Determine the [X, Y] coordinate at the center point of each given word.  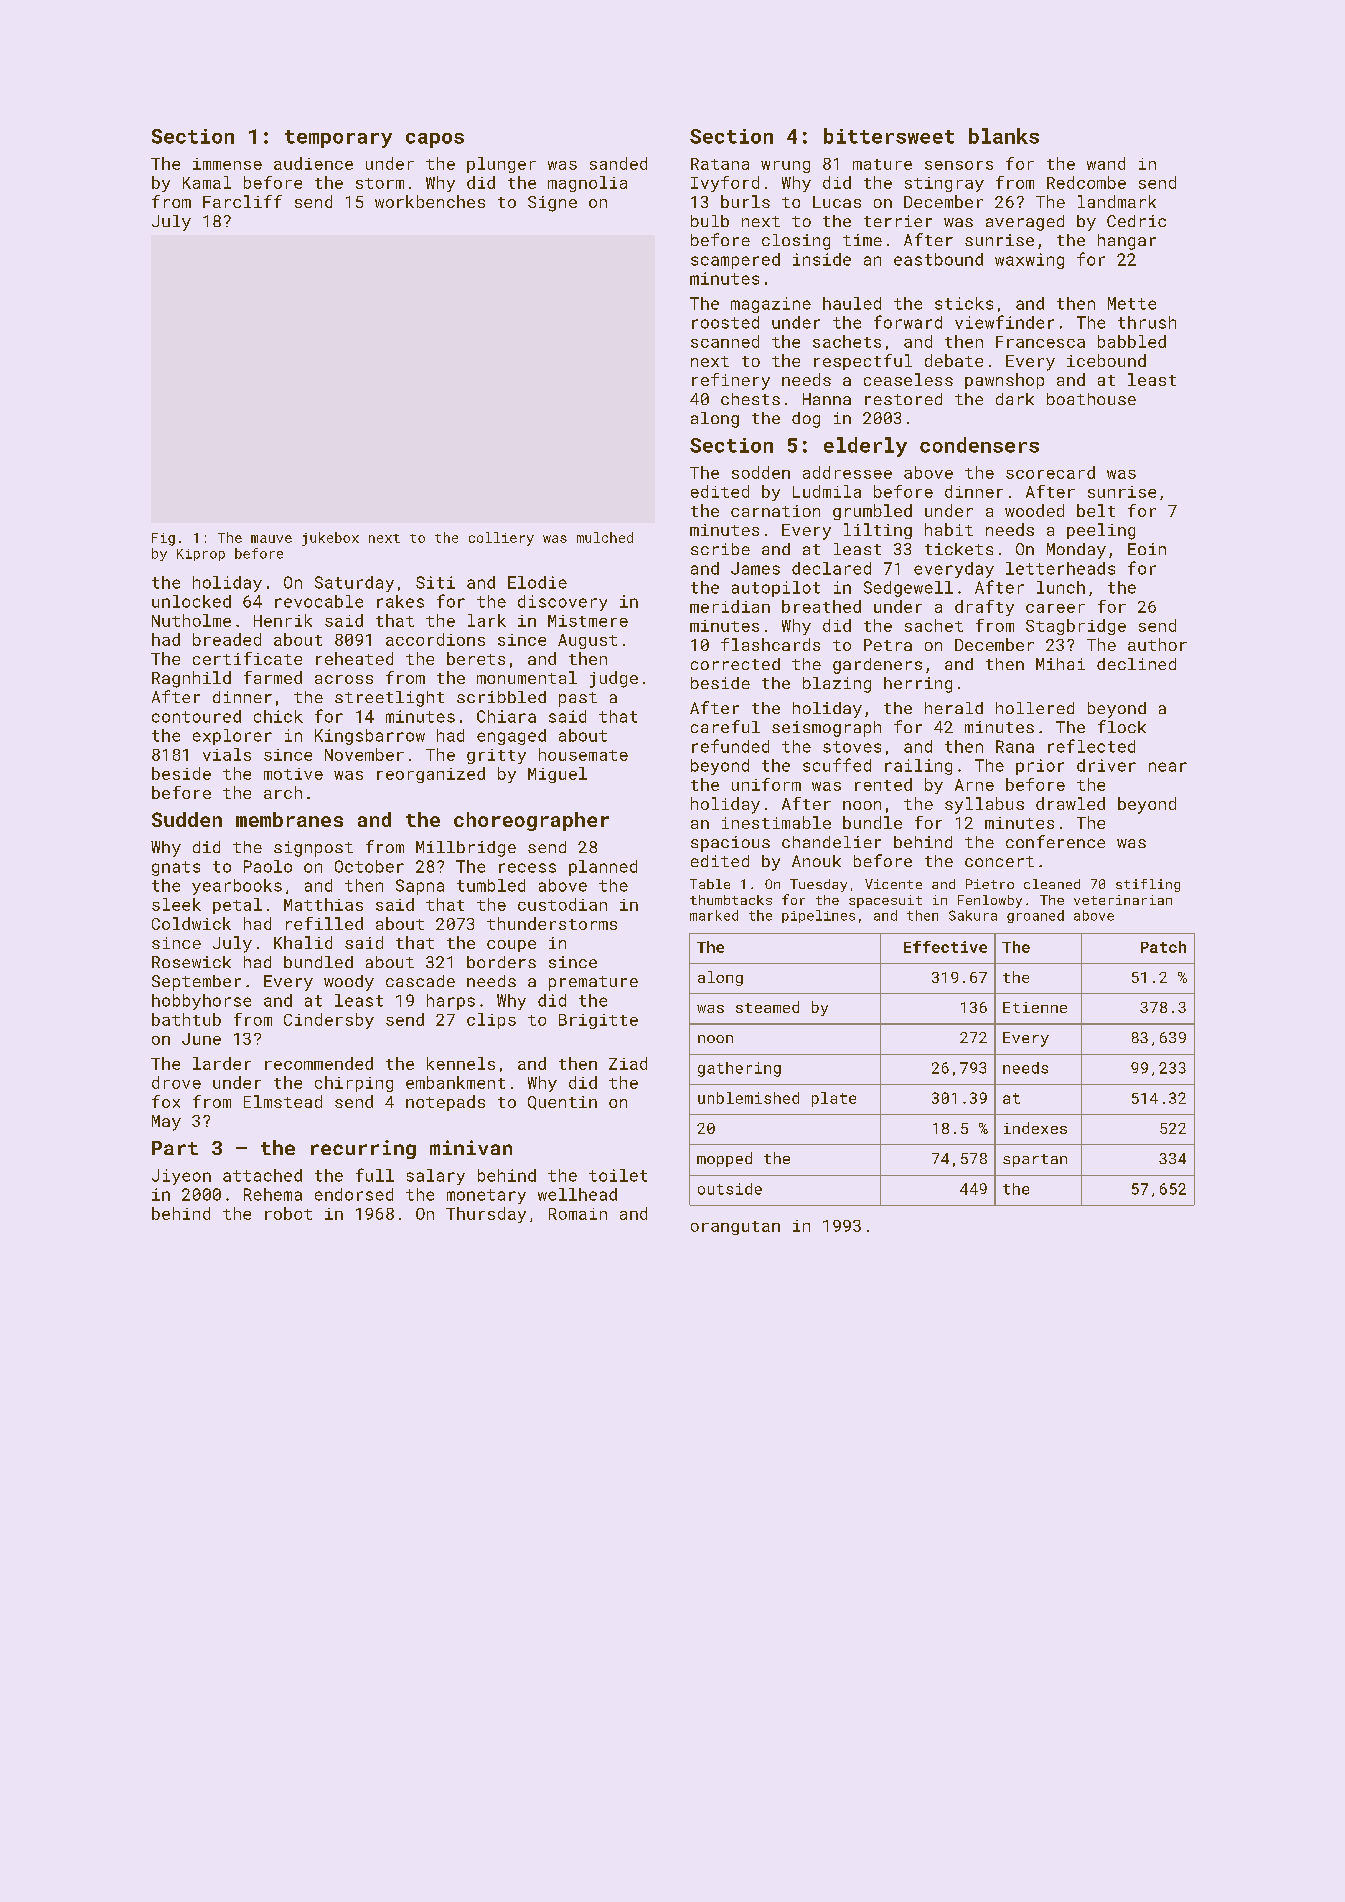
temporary [338, 139]
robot [288, 1213]
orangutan [735, 1228]
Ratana [720, 164]
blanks [1004, 136]
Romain [578, 1214]
